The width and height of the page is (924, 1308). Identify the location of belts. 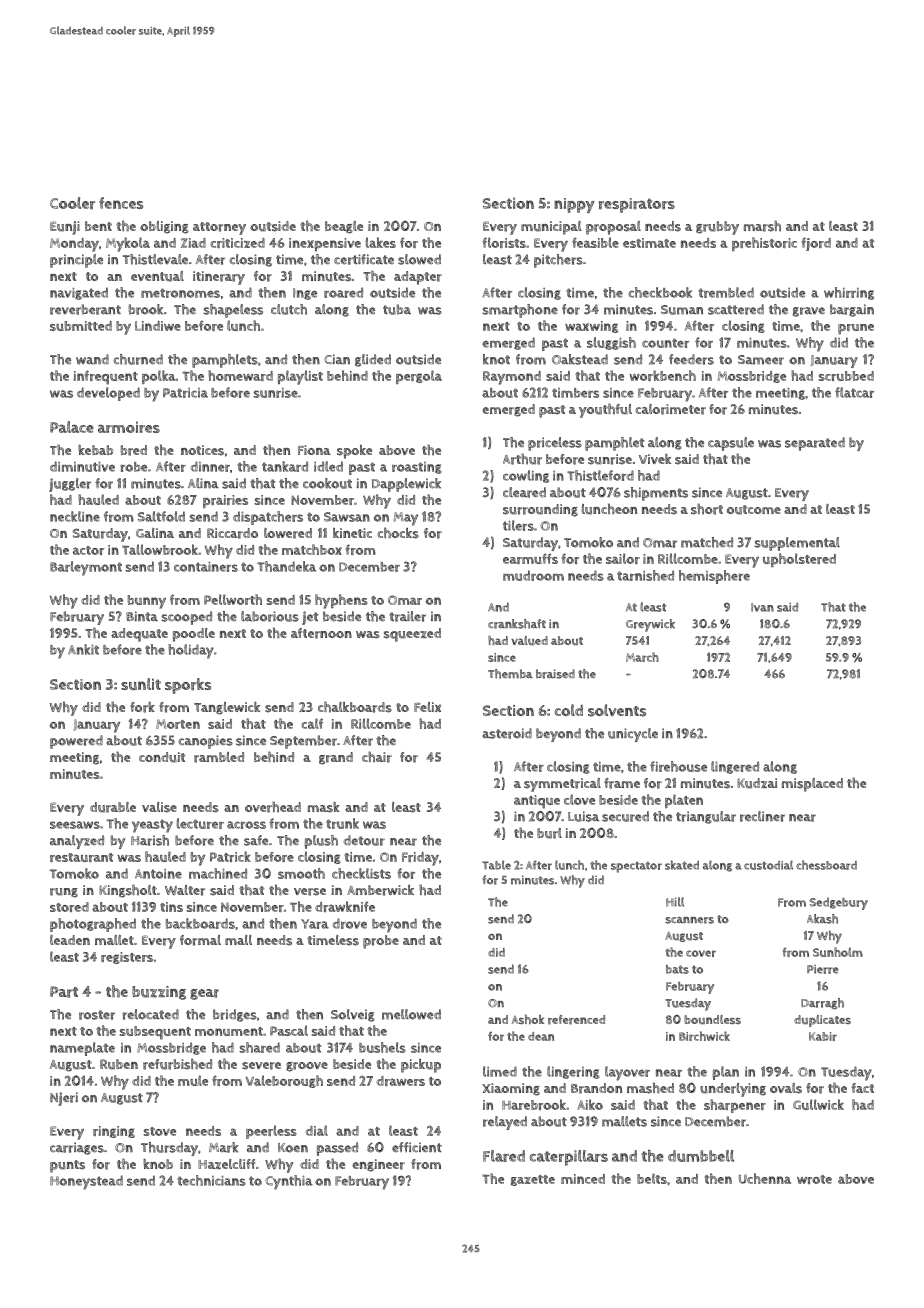
(652, 1178).
